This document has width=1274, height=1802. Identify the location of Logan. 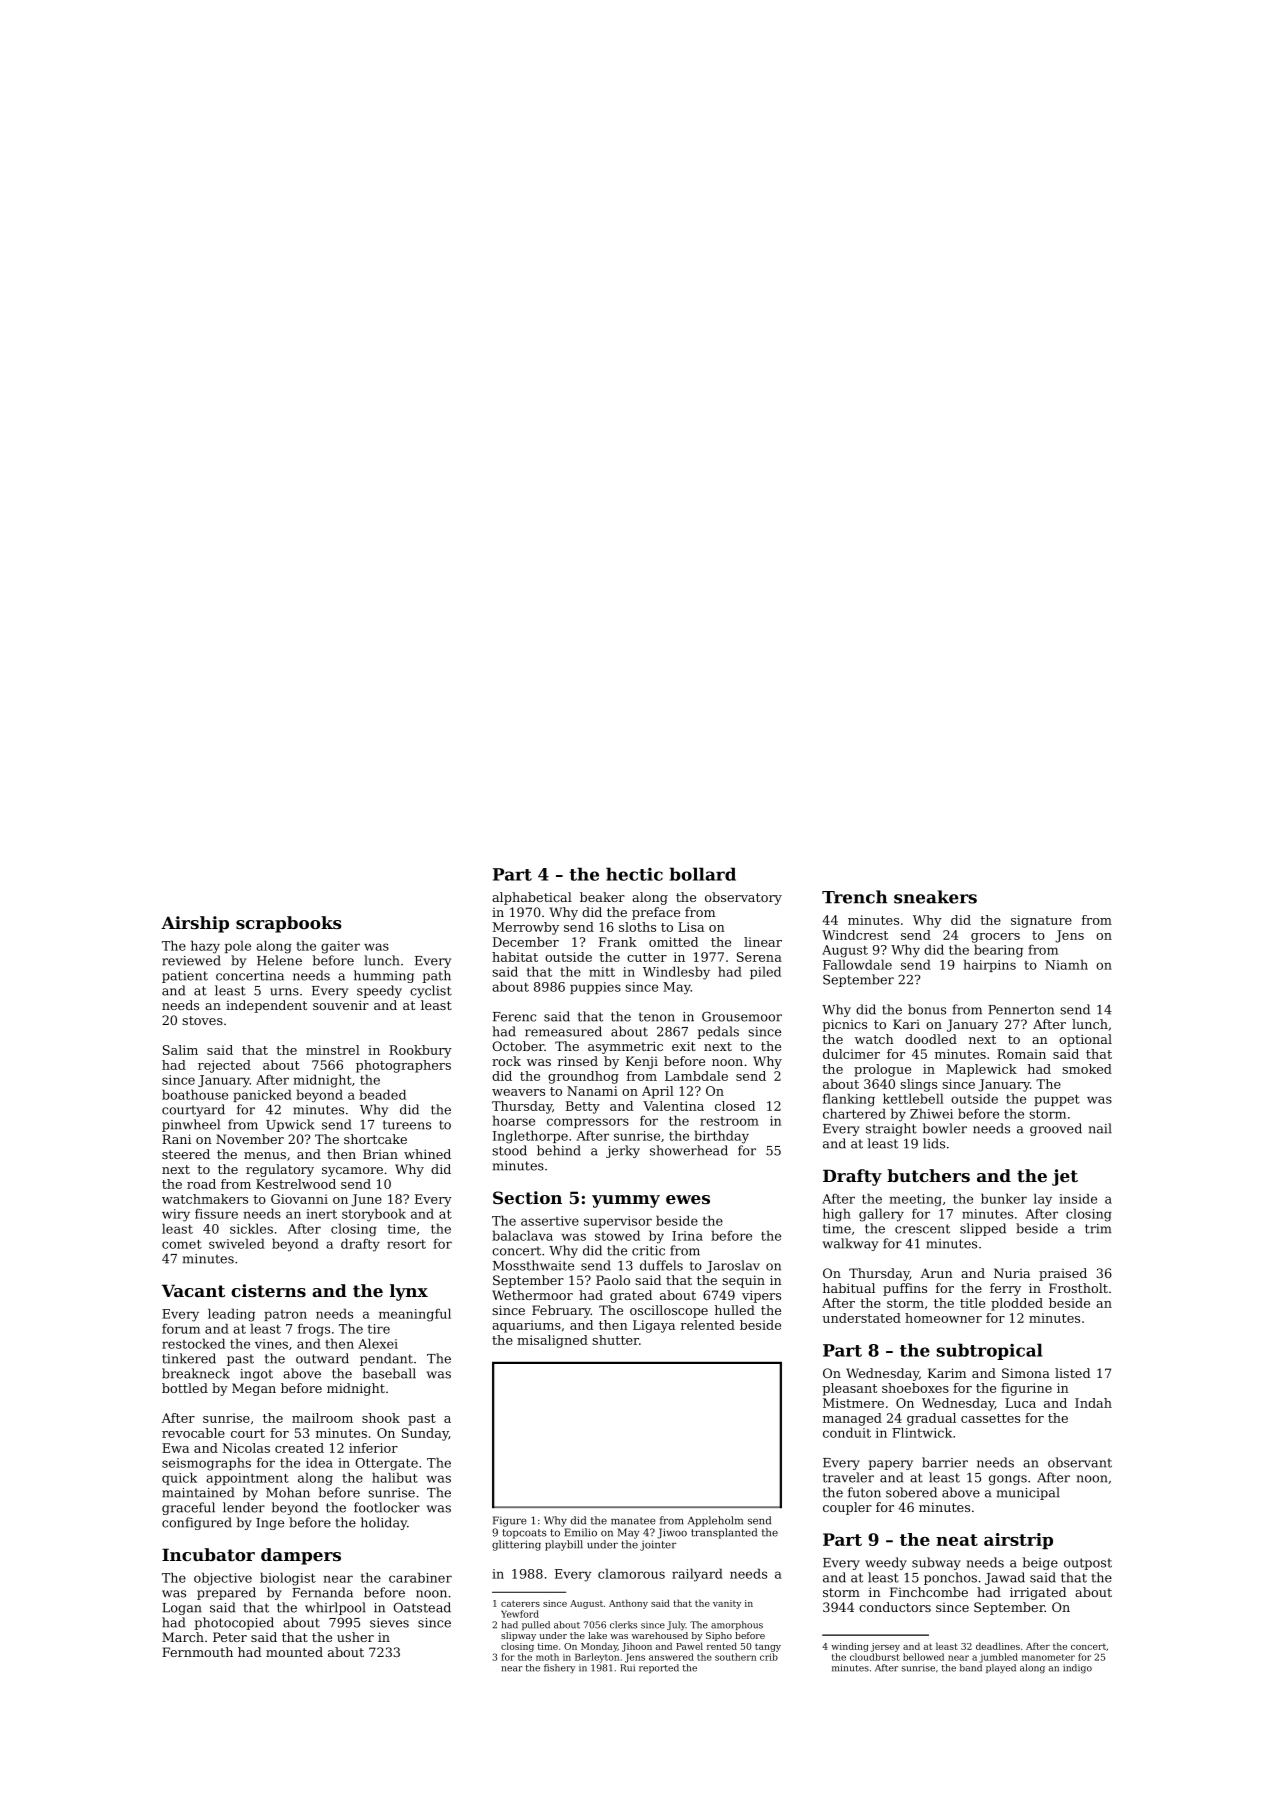
(182, 1609).
